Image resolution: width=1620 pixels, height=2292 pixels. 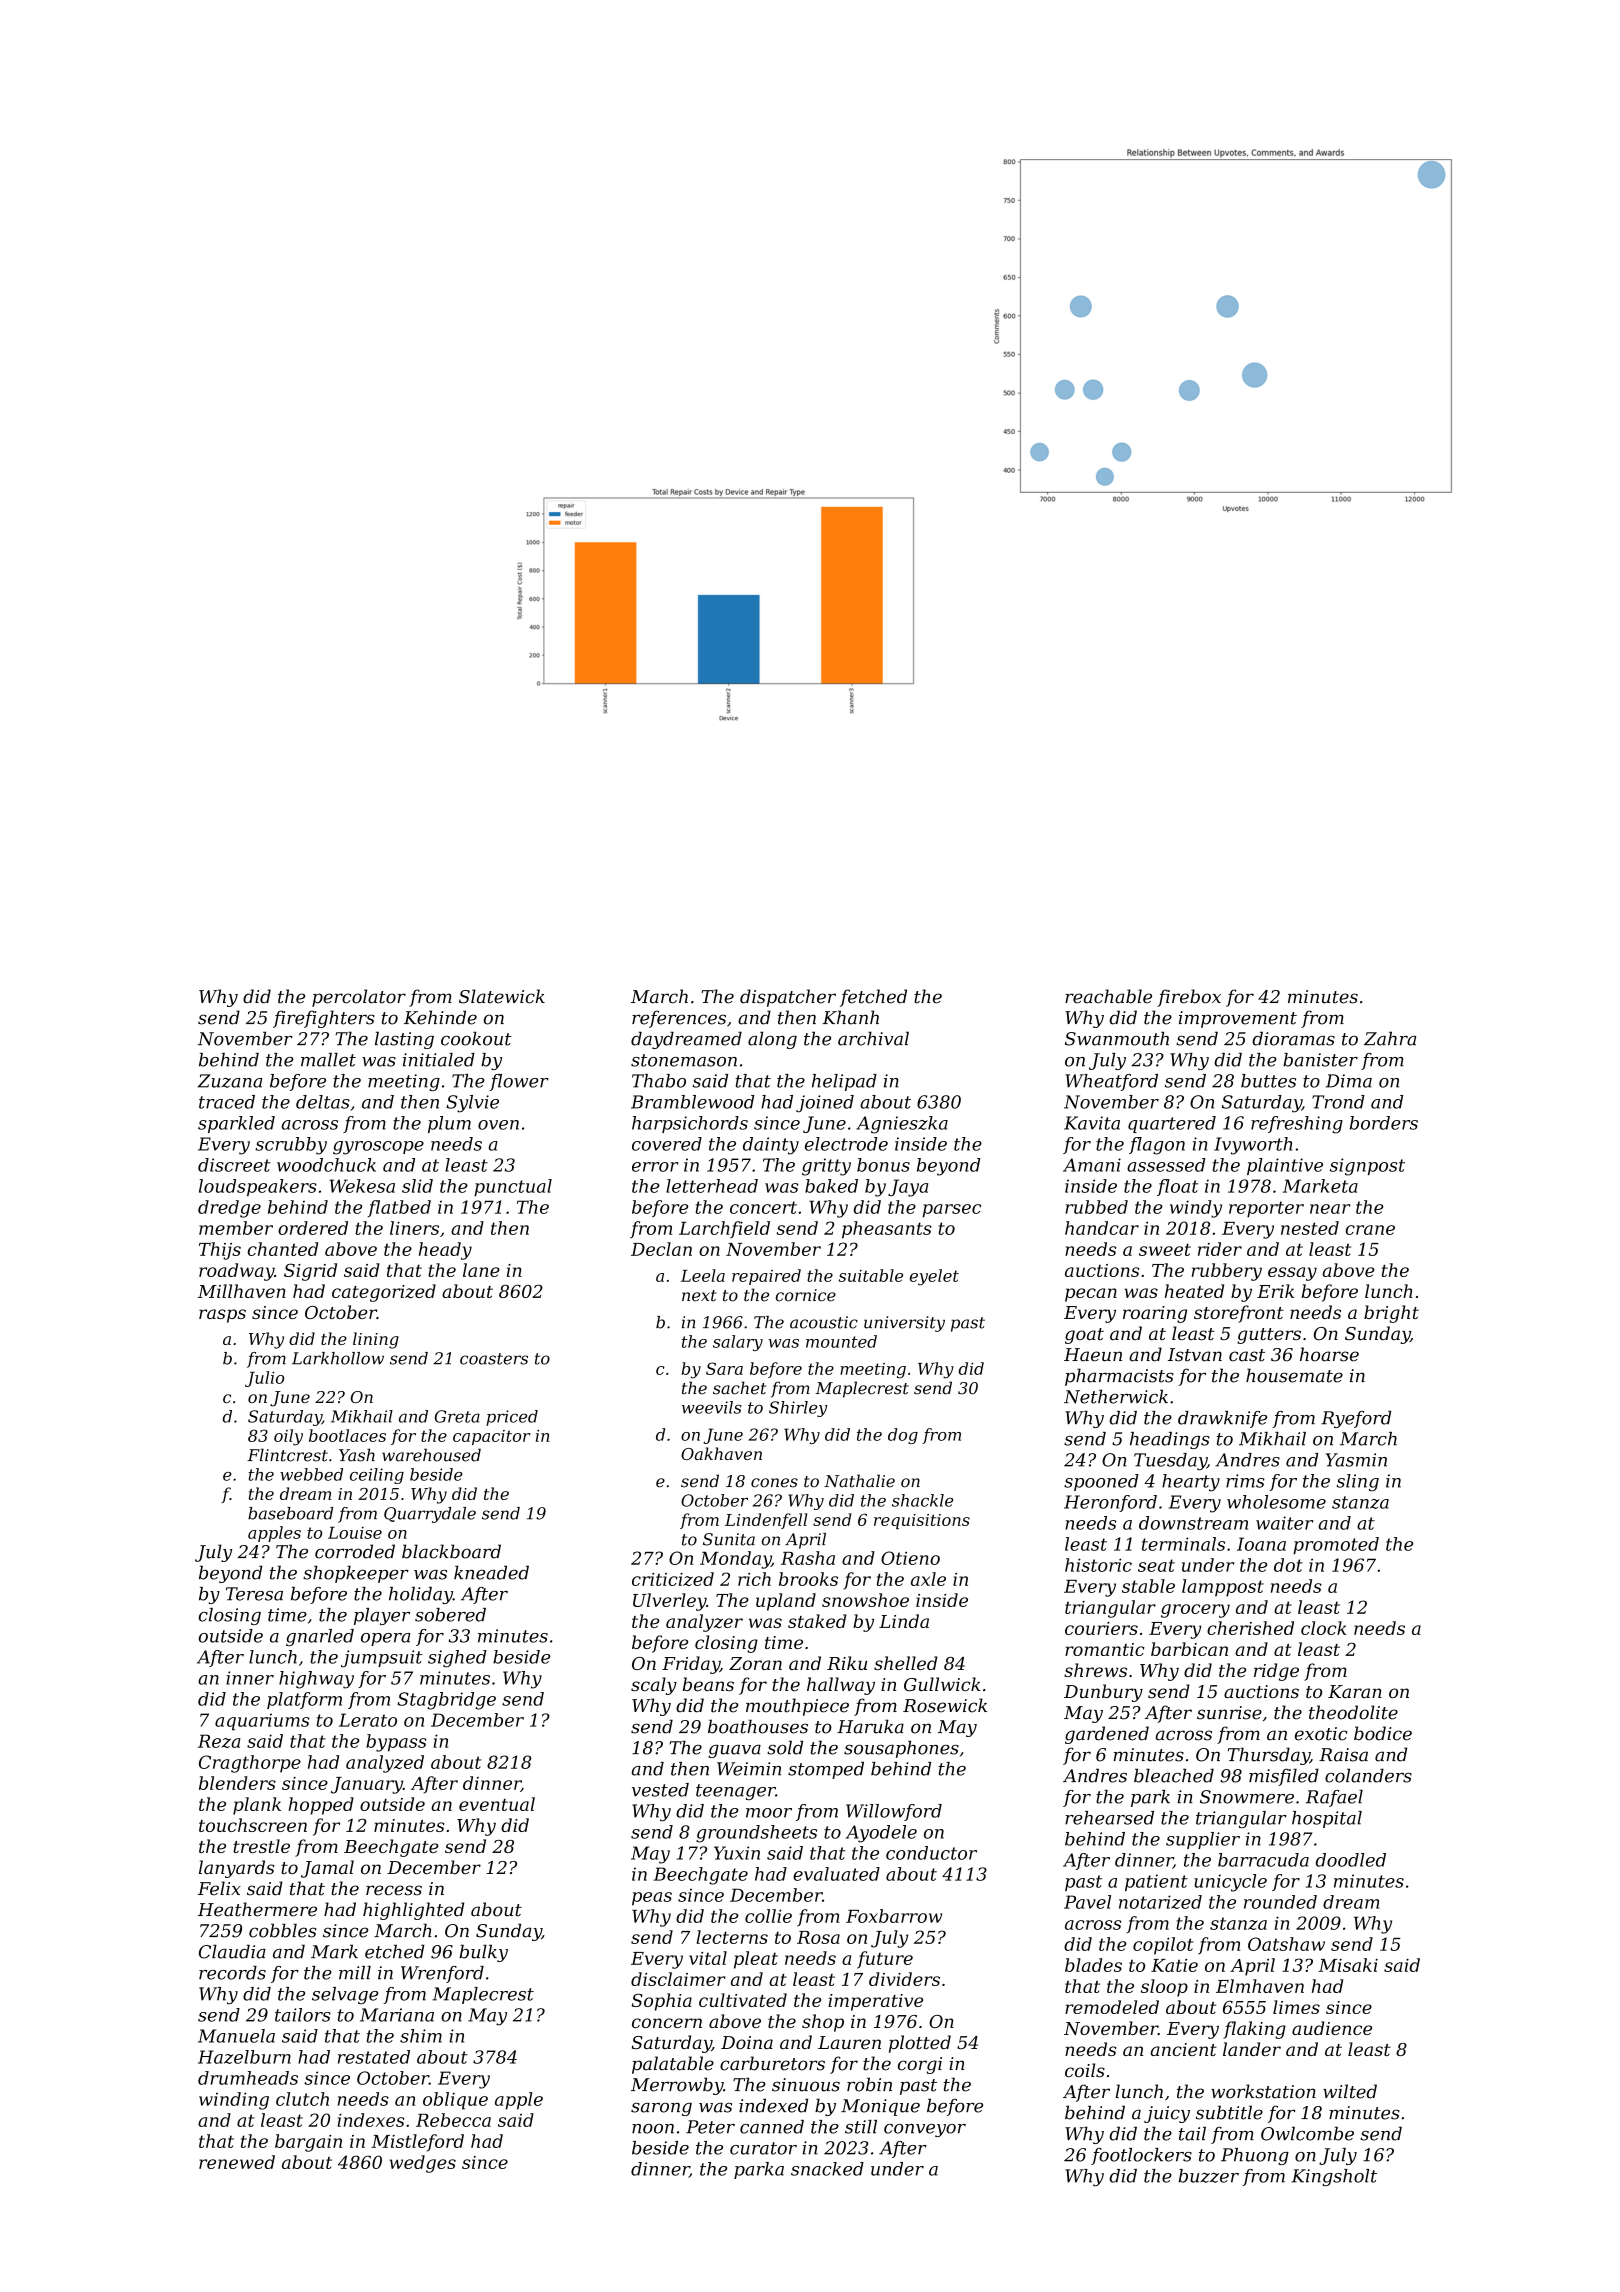 I want to click on sweet, so click(x=1165, y=1249).
